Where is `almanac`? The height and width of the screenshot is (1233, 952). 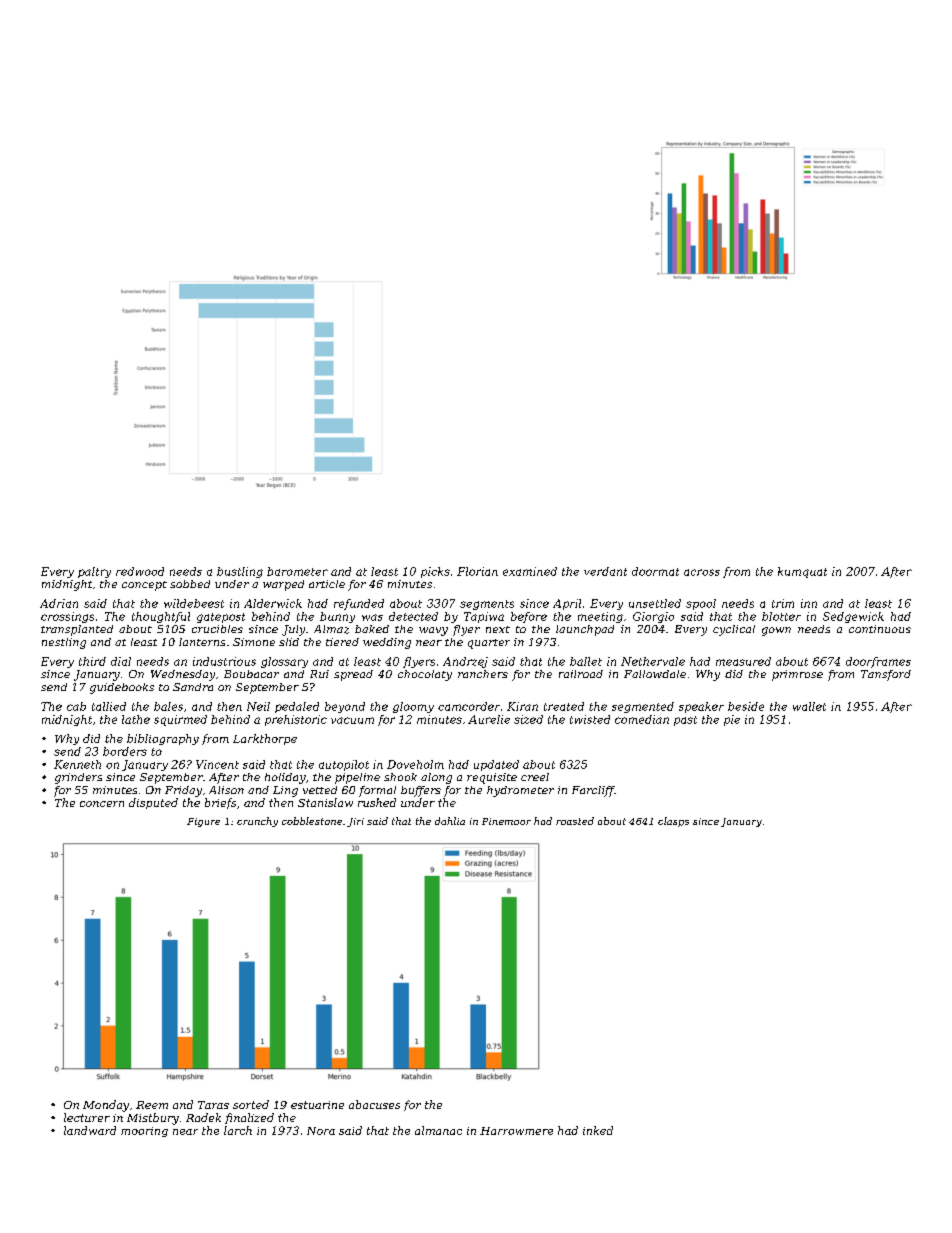 almanac is located at coordinates (438, 1130).
